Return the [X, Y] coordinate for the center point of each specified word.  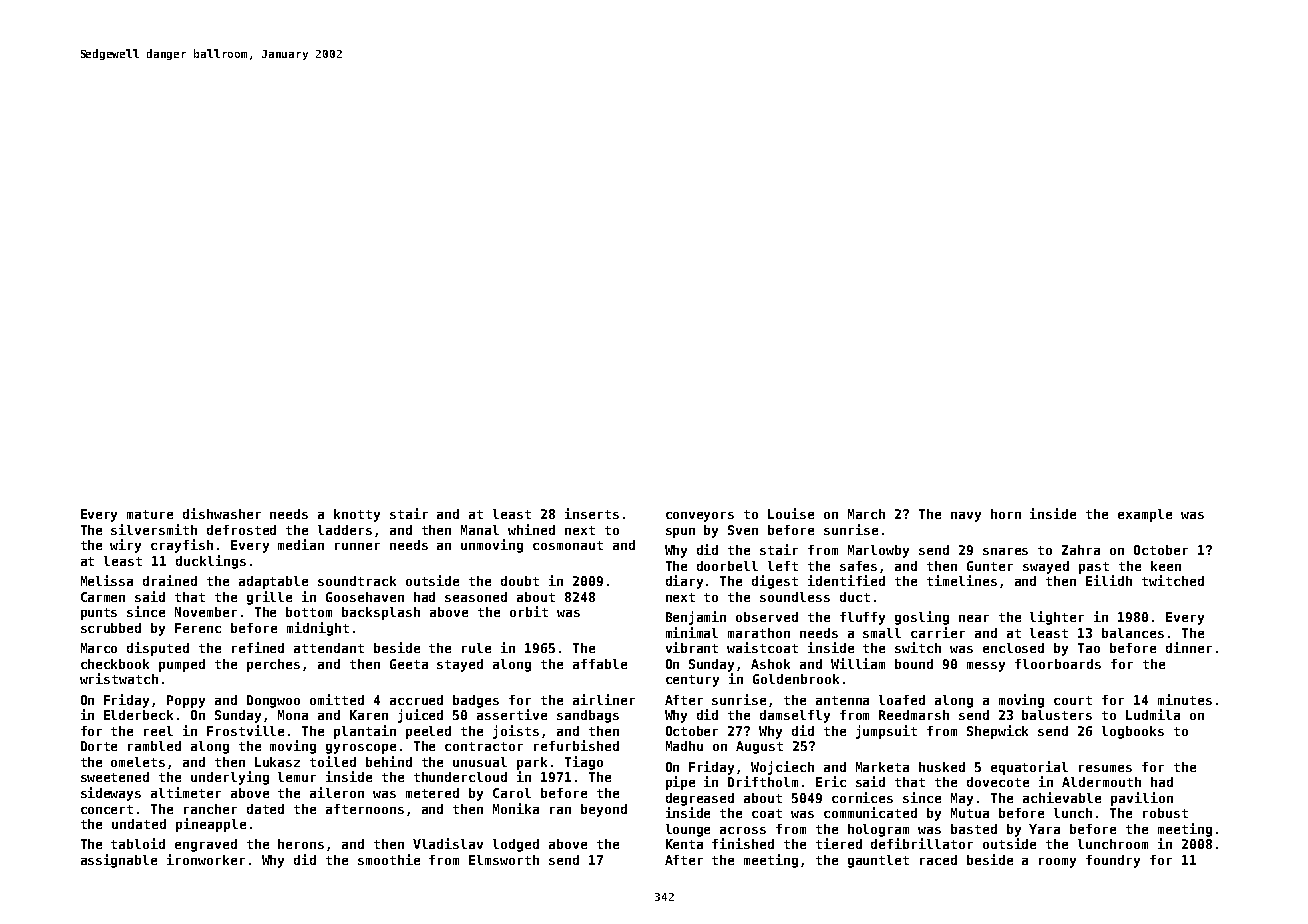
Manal [480, 530]
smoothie [389, 859]
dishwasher [222, 513]
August [759, 747]
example [1145, 515]
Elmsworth [504, 860]
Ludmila [1153, 714]
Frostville [245, 730]
